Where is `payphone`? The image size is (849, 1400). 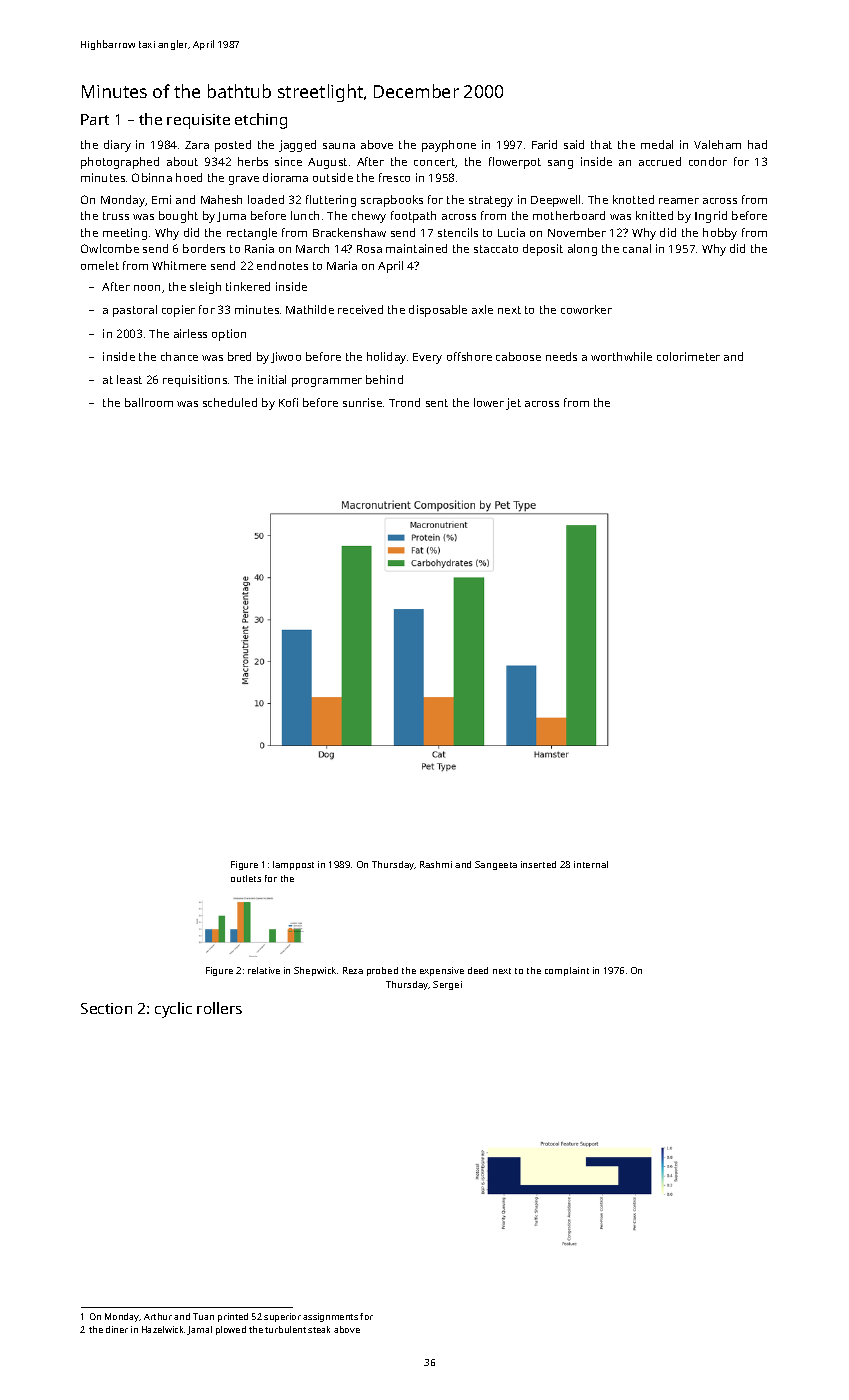 payphone is located at coordinates (449, 146).
